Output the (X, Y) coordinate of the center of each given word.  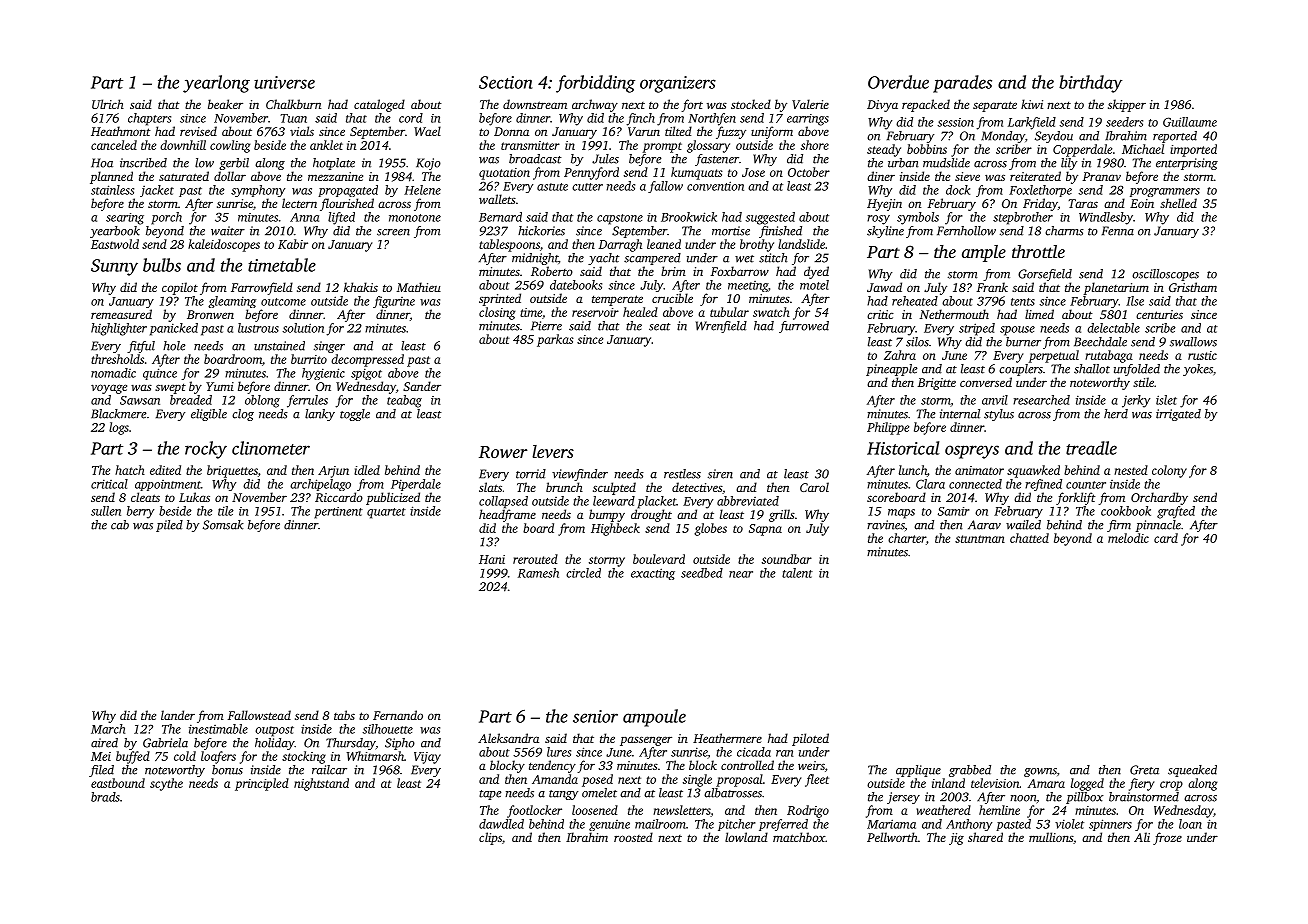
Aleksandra (508, 738)
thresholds (117, 359)
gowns (1040, 772)
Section (506, 82)
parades (962, 84)
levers (553, 451)
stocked (751, 104)
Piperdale (416, 485)
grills (782, 515)
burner (1023, 342)
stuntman (980, 539)
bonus (227, 770)
